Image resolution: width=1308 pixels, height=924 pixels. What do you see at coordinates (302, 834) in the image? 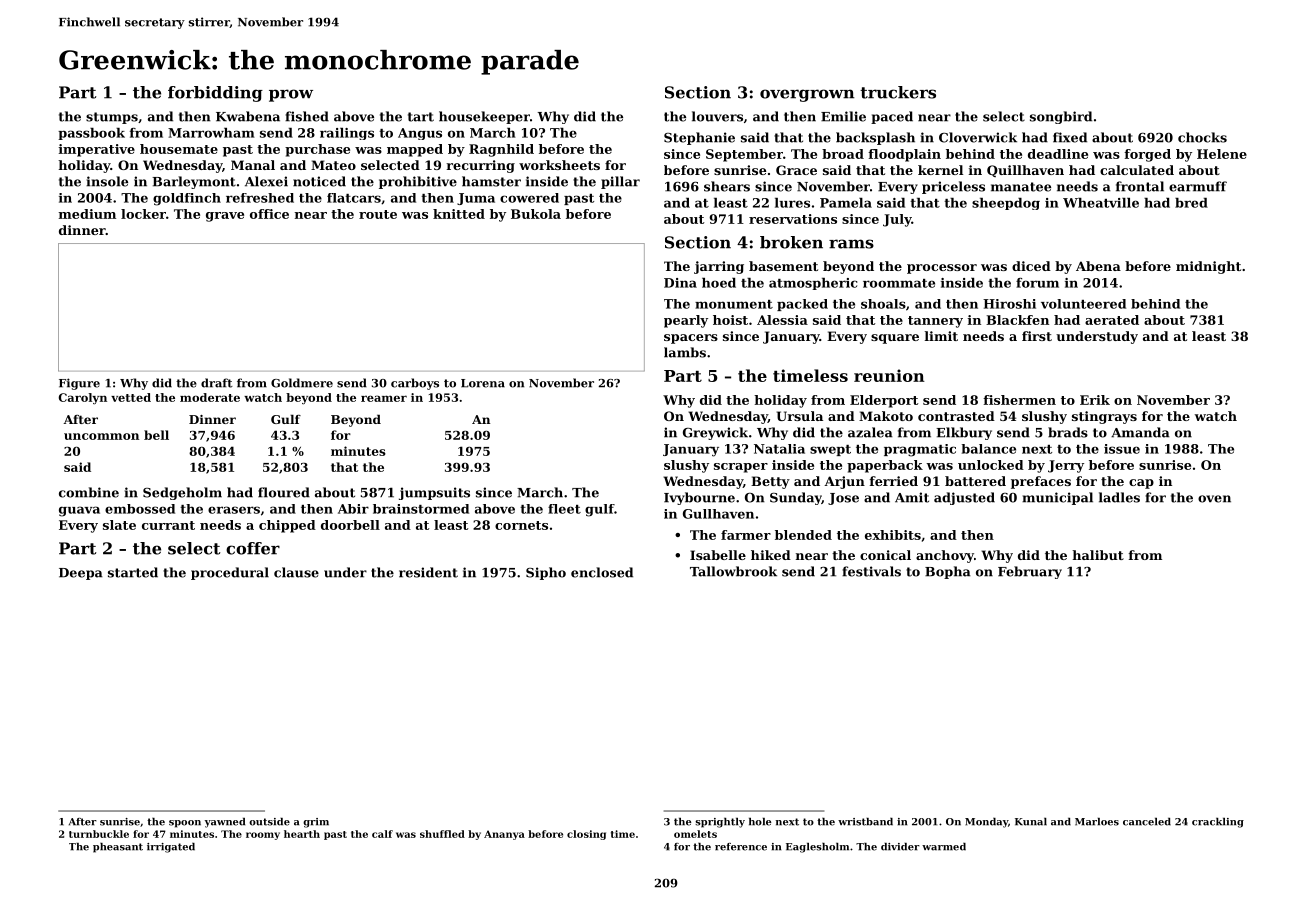
I see `hearth` at bounding box center [302, 834].
